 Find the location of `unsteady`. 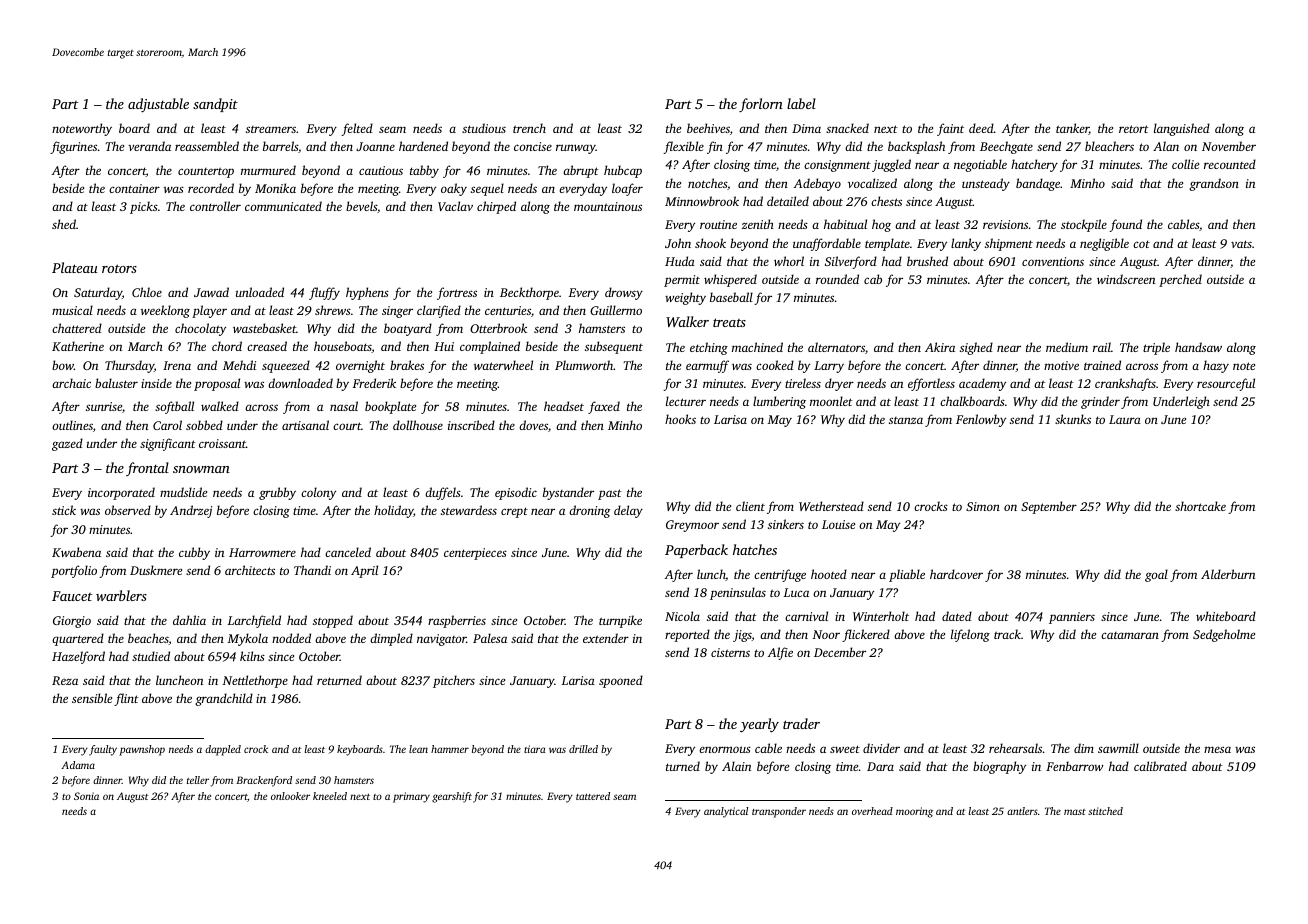

unsteady is located at coordinates (986, 184).
